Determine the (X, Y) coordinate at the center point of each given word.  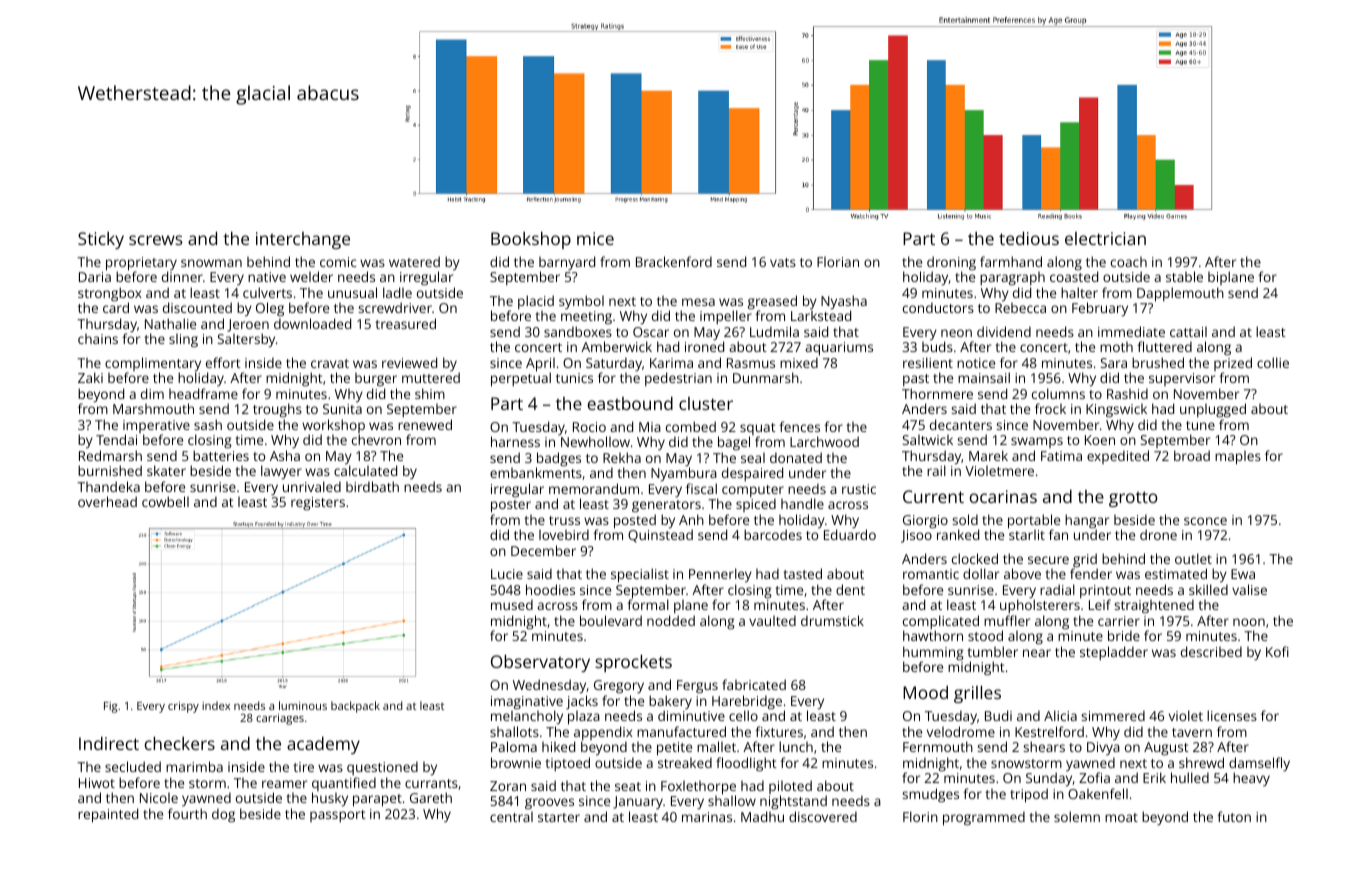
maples (1238, 458)
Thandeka (108, 486)
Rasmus (751, 363)
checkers (180, 743)
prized (1233, 364)
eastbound (630, 403)
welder (311, 276)
